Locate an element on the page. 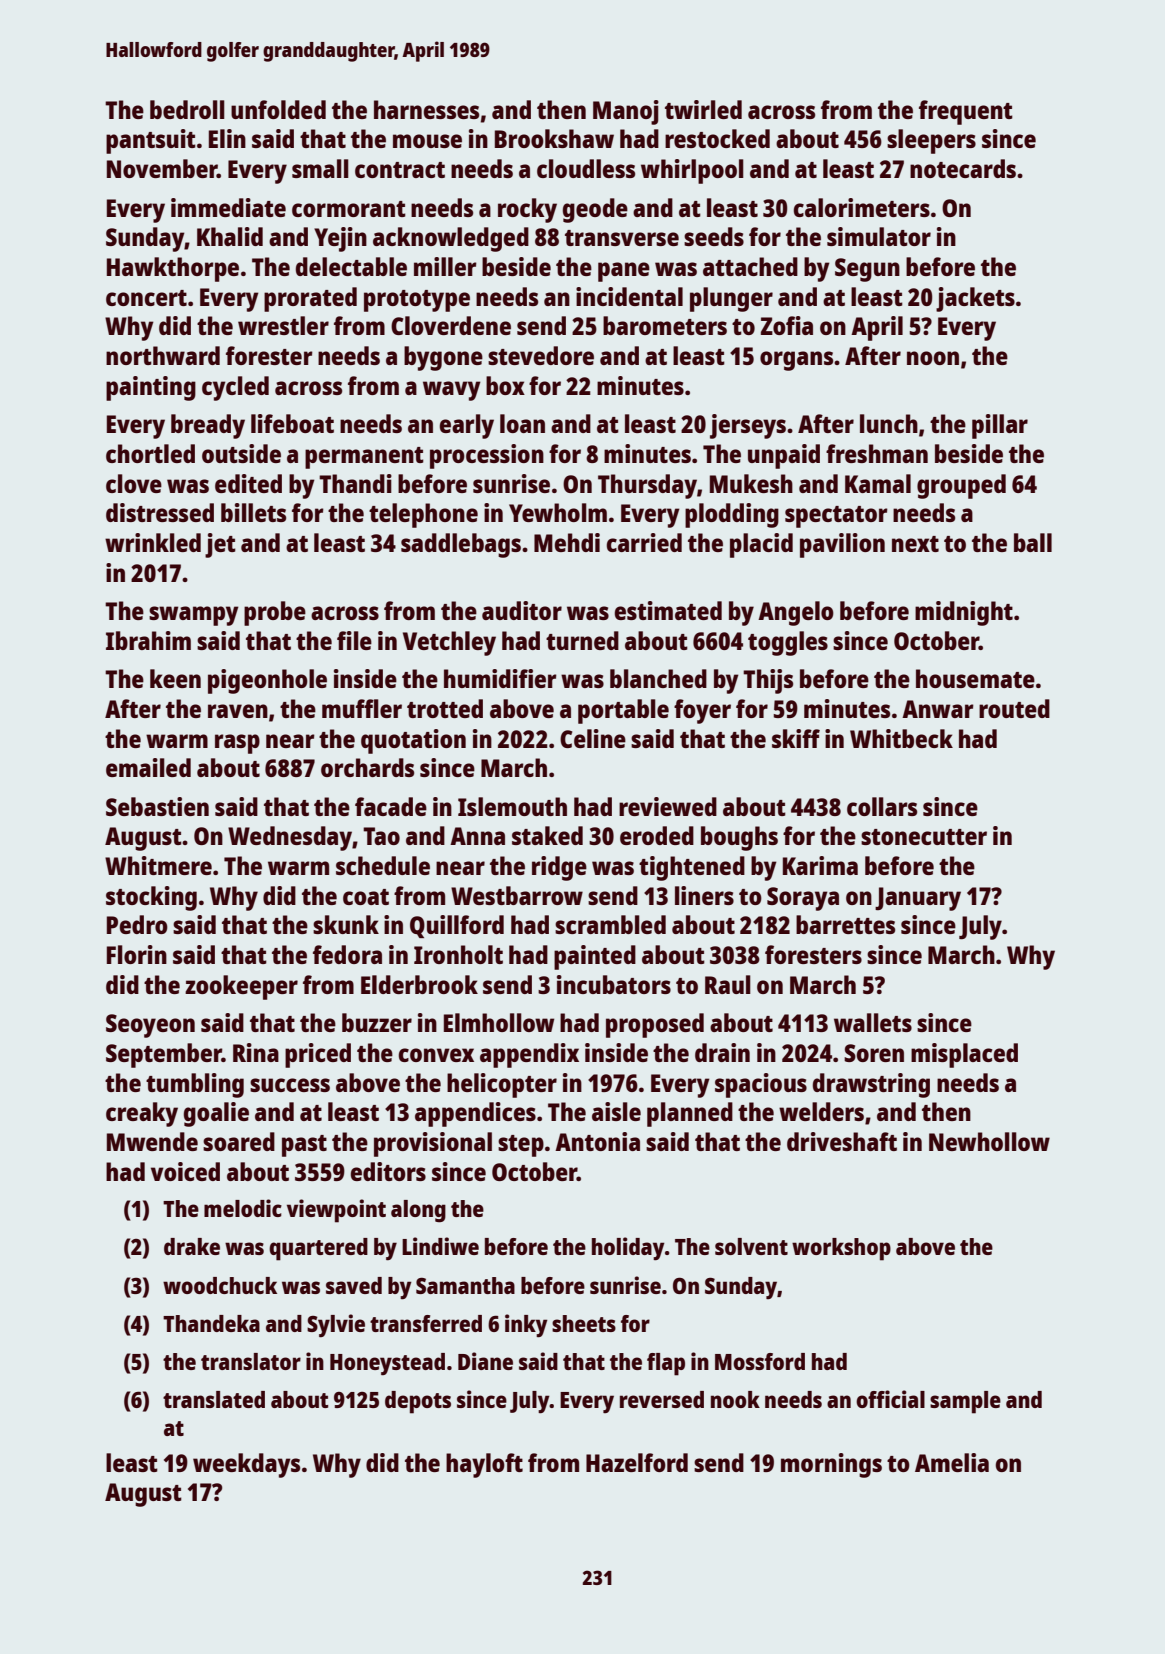 Image resolution: width=1165 pixels, height=1654 pixels. rocky is located at coordinates (527, 210).
